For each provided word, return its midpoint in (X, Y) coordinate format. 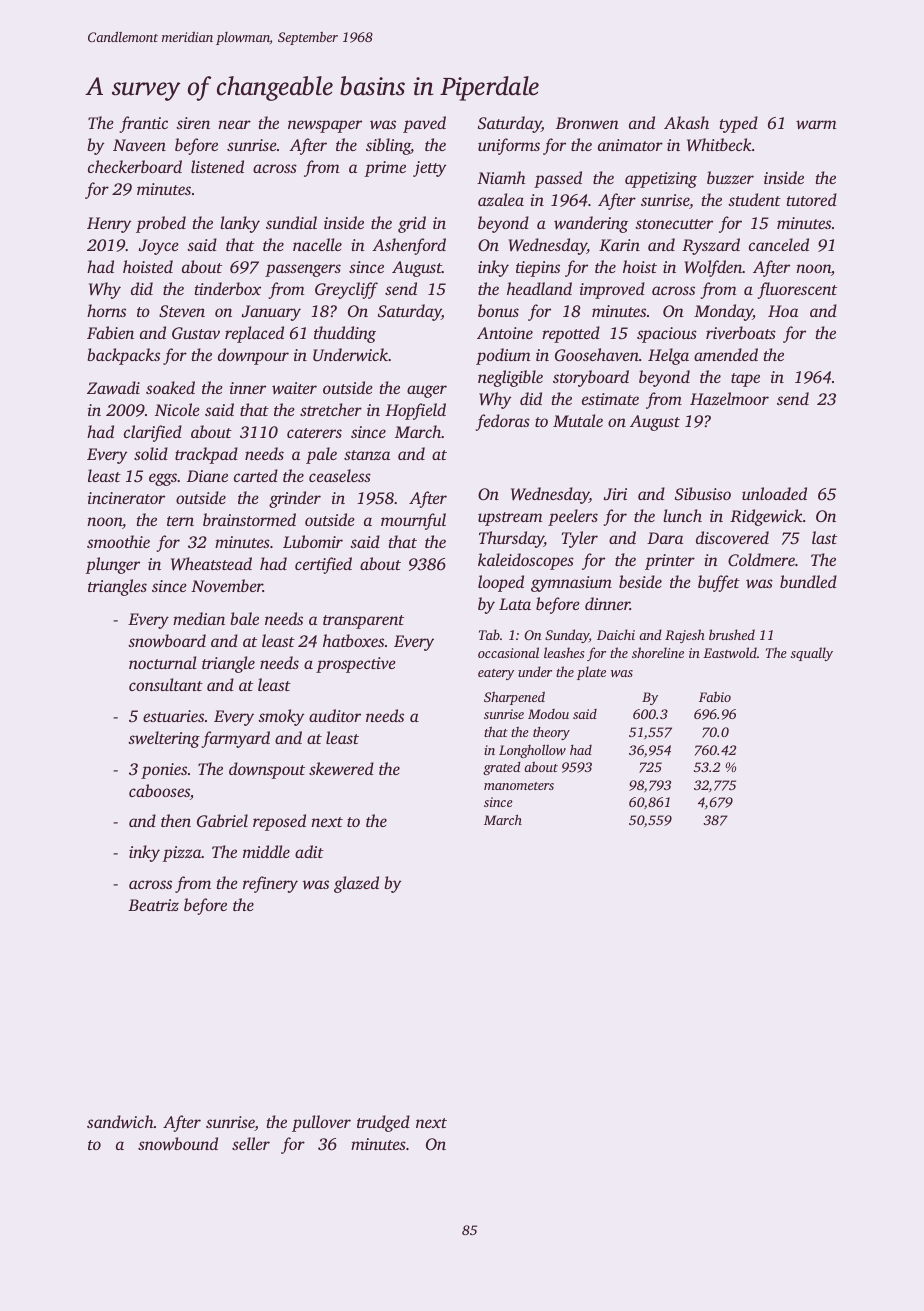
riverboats (741, 332)
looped (501, 583)
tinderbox (228, 288)
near (234, 124)
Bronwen (587, 123)
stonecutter (674, 224)
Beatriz (153, 905)
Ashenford (409, 246)
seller (251, 1143)
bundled (808, 581)
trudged (383, 1123)
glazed (356, 884)
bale (244, 618)
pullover (321, 1123)
